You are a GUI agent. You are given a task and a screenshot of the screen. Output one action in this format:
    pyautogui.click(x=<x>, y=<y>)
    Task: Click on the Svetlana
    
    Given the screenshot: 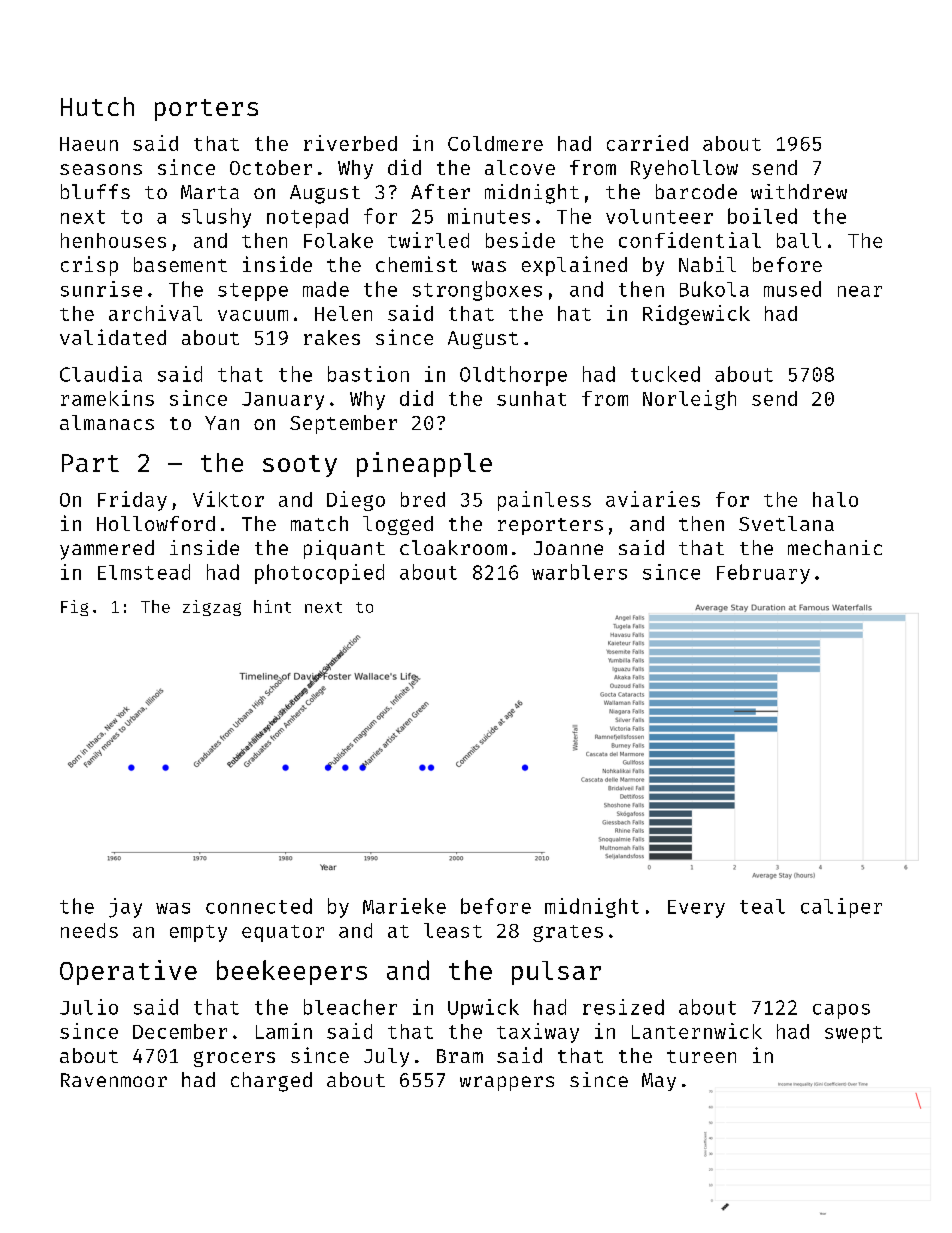 What is the action you would take?
    pyautogui.click(x=786, y=523)
